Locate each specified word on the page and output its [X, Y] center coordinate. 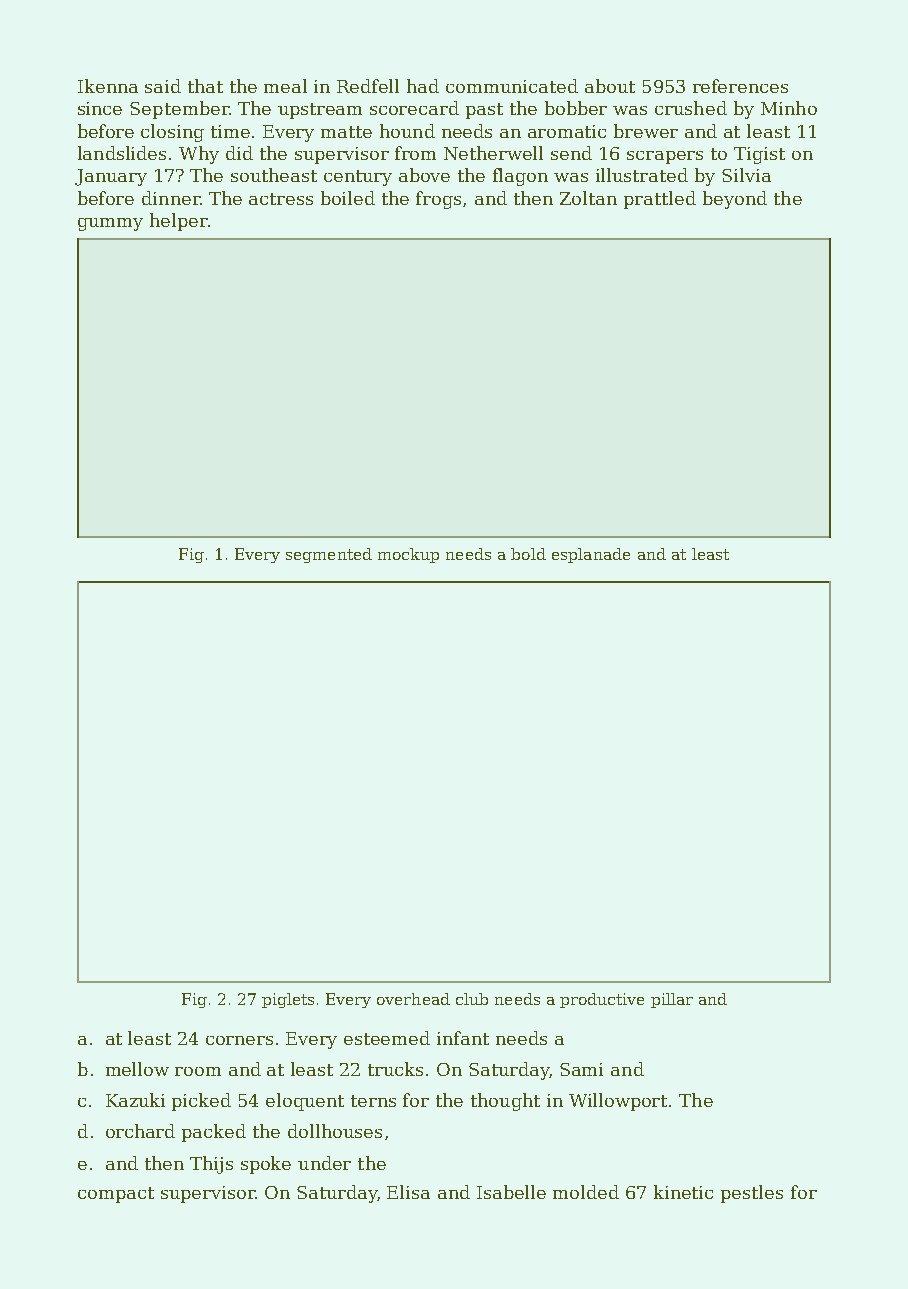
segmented [329, 555]
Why [199, 155]
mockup [408, 555]
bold [528, 554]
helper [179, 222]
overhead [413, 999]
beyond [735, 200]
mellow [137, 1069]
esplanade [591, 555]
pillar [672, 1000]
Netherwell [493, 153]
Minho [789, 108]
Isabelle [511, 1192]
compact [116, 1195]
